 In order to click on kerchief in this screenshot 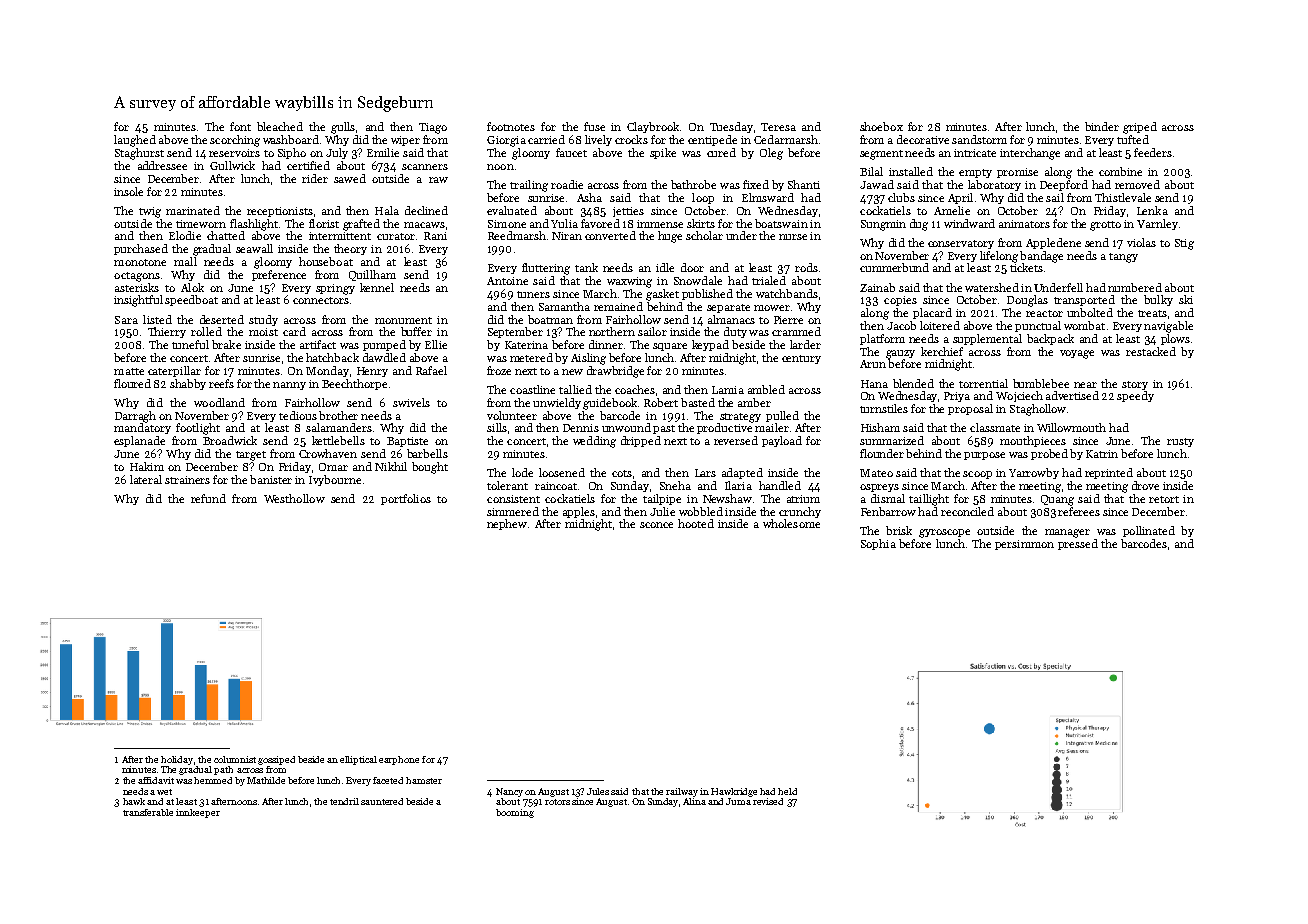, I will do `click(942, 351)`.
